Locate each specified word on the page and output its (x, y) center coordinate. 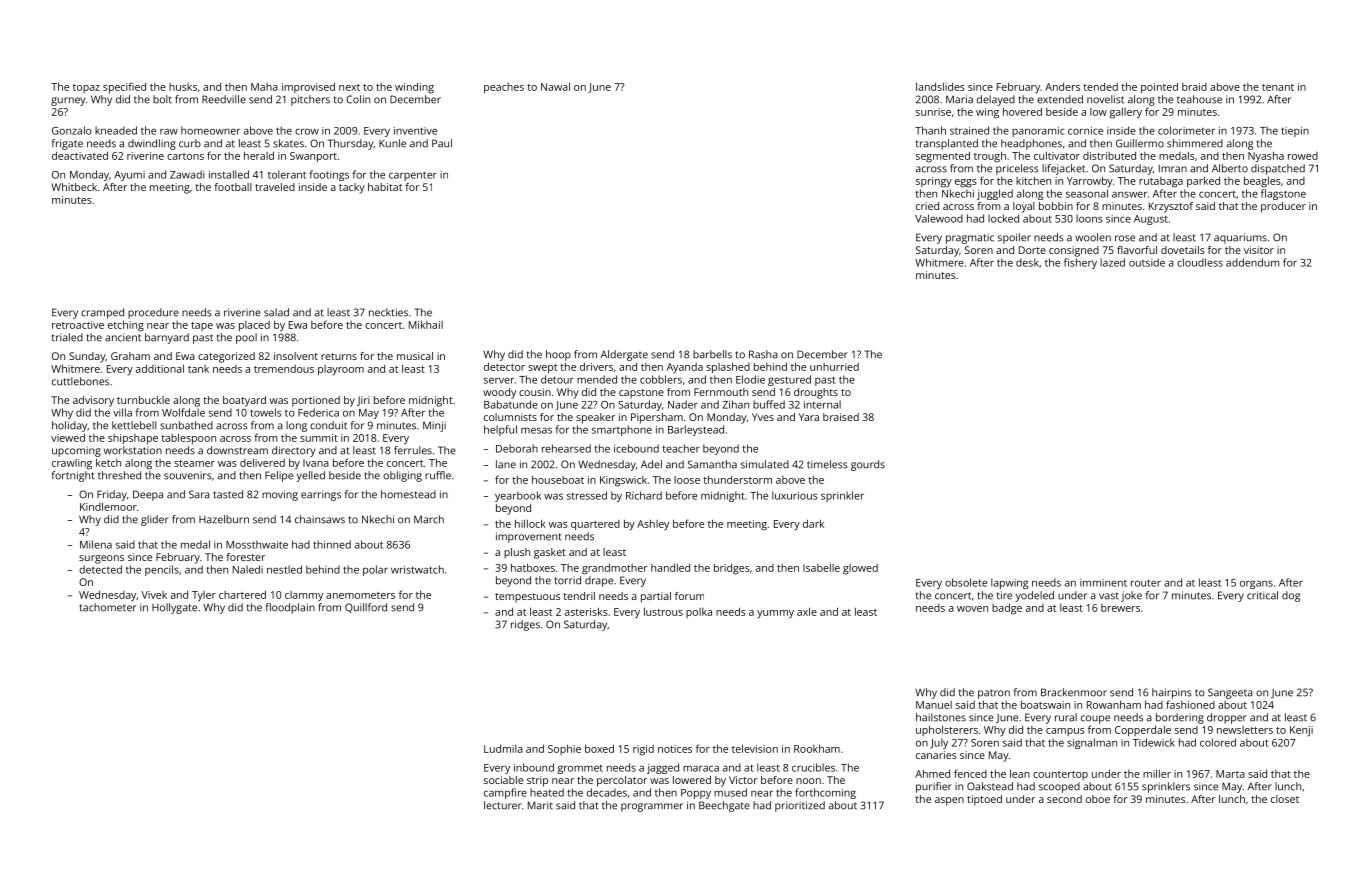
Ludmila (503, 748)
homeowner (210, 130)
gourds (868, 465)
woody (499, 393)
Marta (1230, 774)
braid (1194, 87)
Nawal (555, 86)
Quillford (366, 608)
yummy (775, 614)
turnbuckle (143, 400)
